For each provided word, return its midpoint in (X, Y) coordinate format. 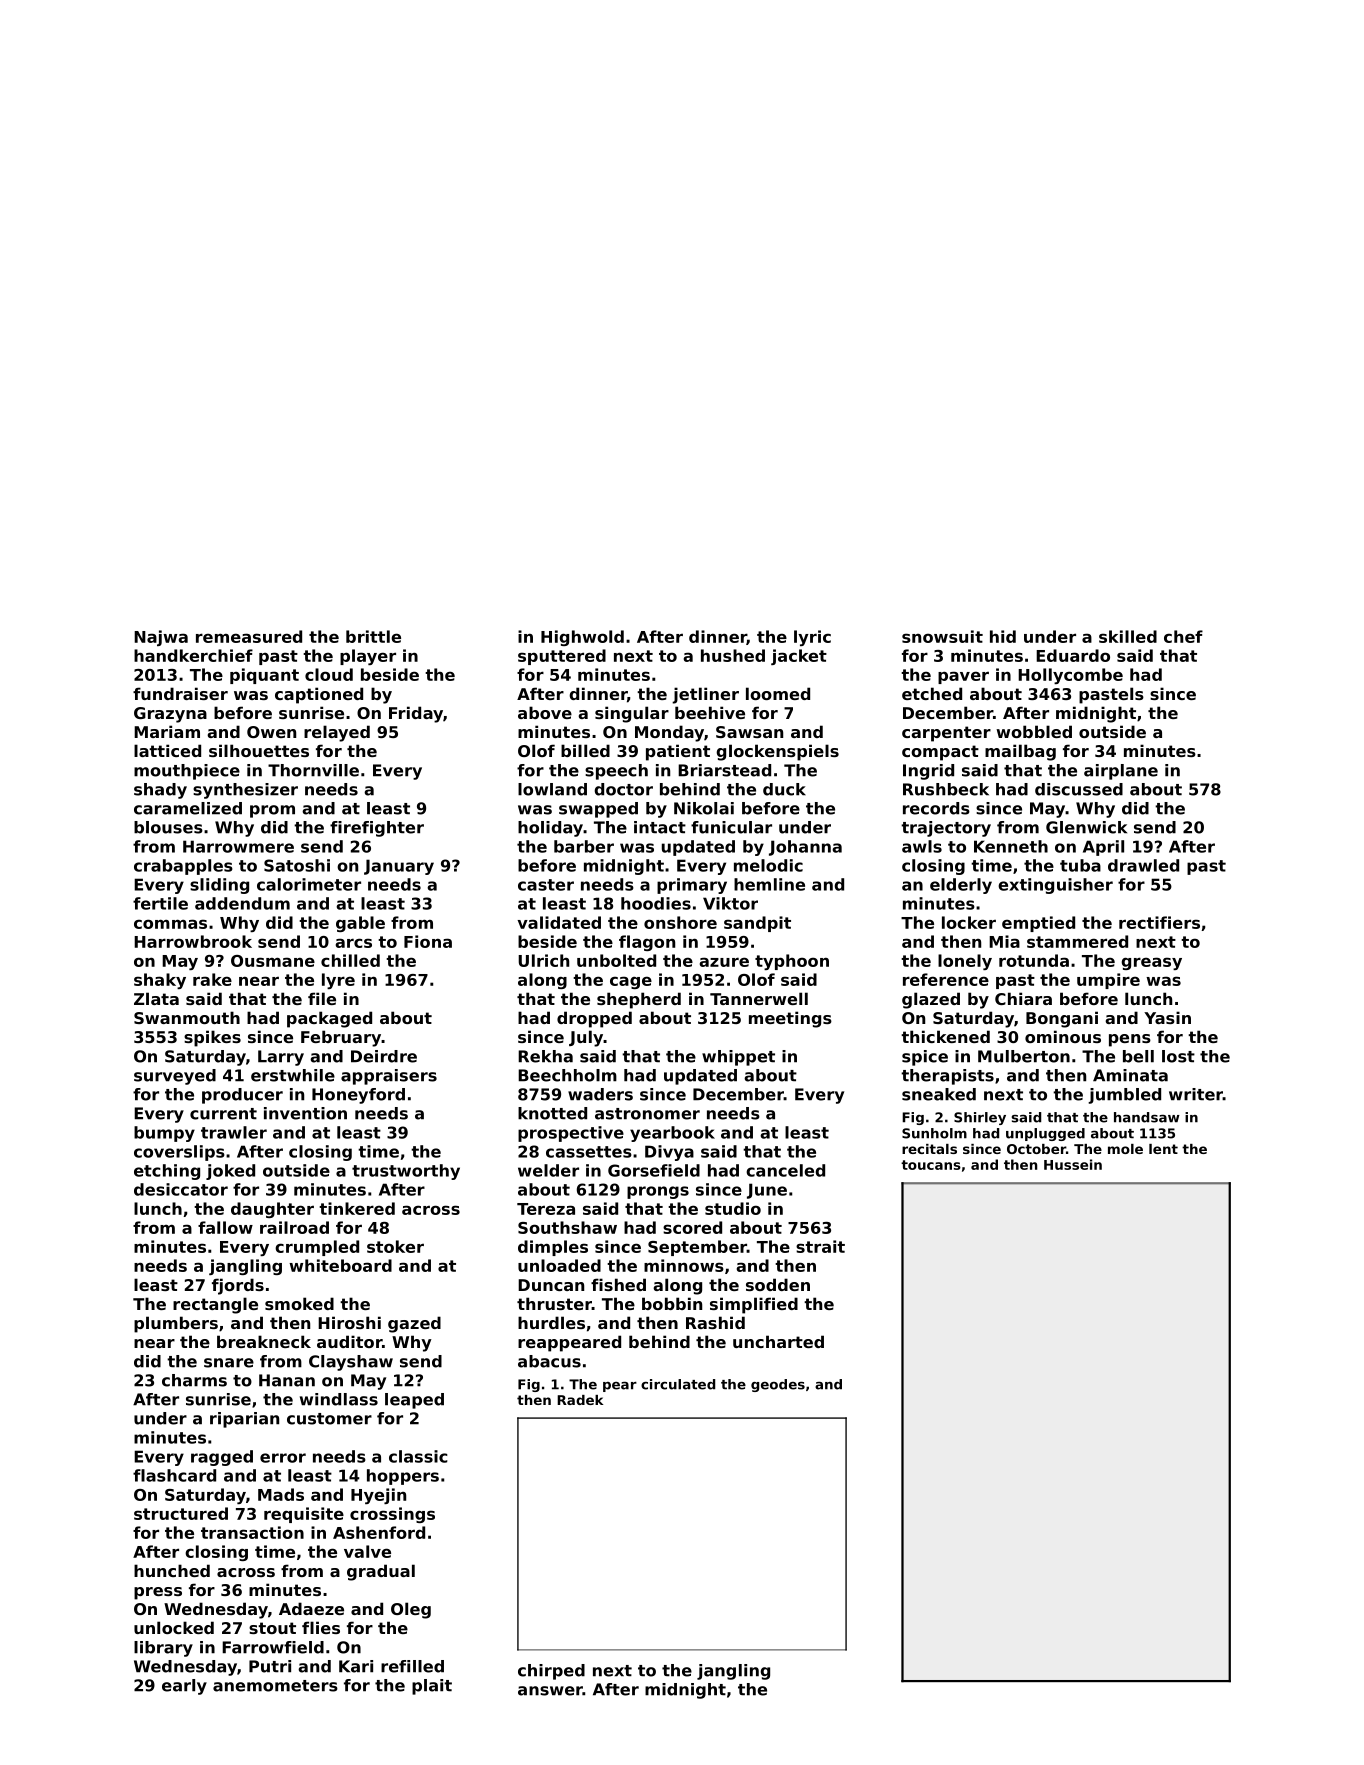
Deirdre (384, 1056)
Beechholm (567, 1075)
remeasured (249, 636)
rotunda (1034, 960)
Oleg (411, 1610)
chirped (551, 1672)
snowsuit (942, 636)
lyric (812, 638)
